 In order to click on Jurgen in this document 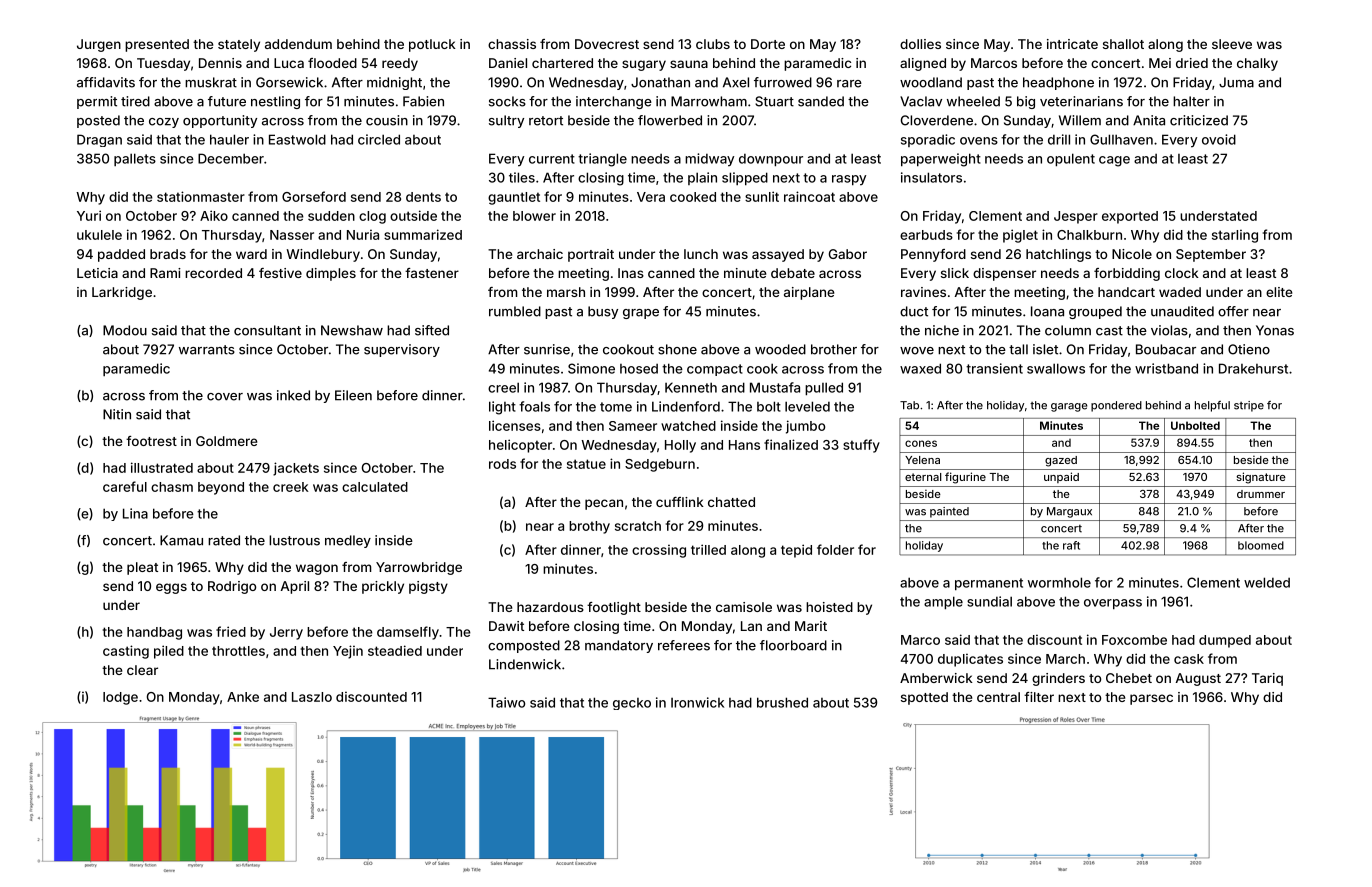, I will do `click(99, 45)`.
